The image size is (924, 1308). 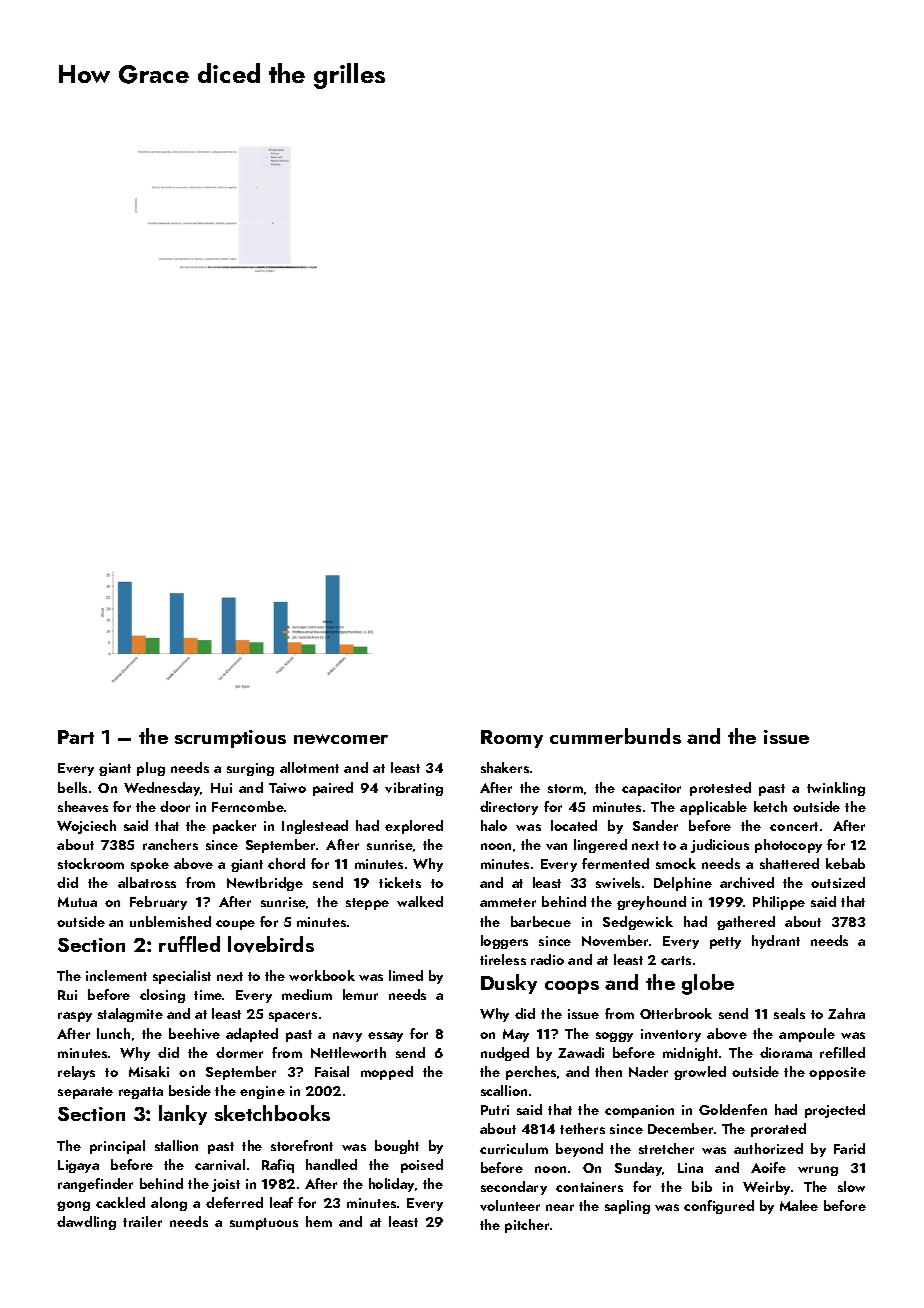 I want to click on scrumptious, so click(x=230, y=739).
